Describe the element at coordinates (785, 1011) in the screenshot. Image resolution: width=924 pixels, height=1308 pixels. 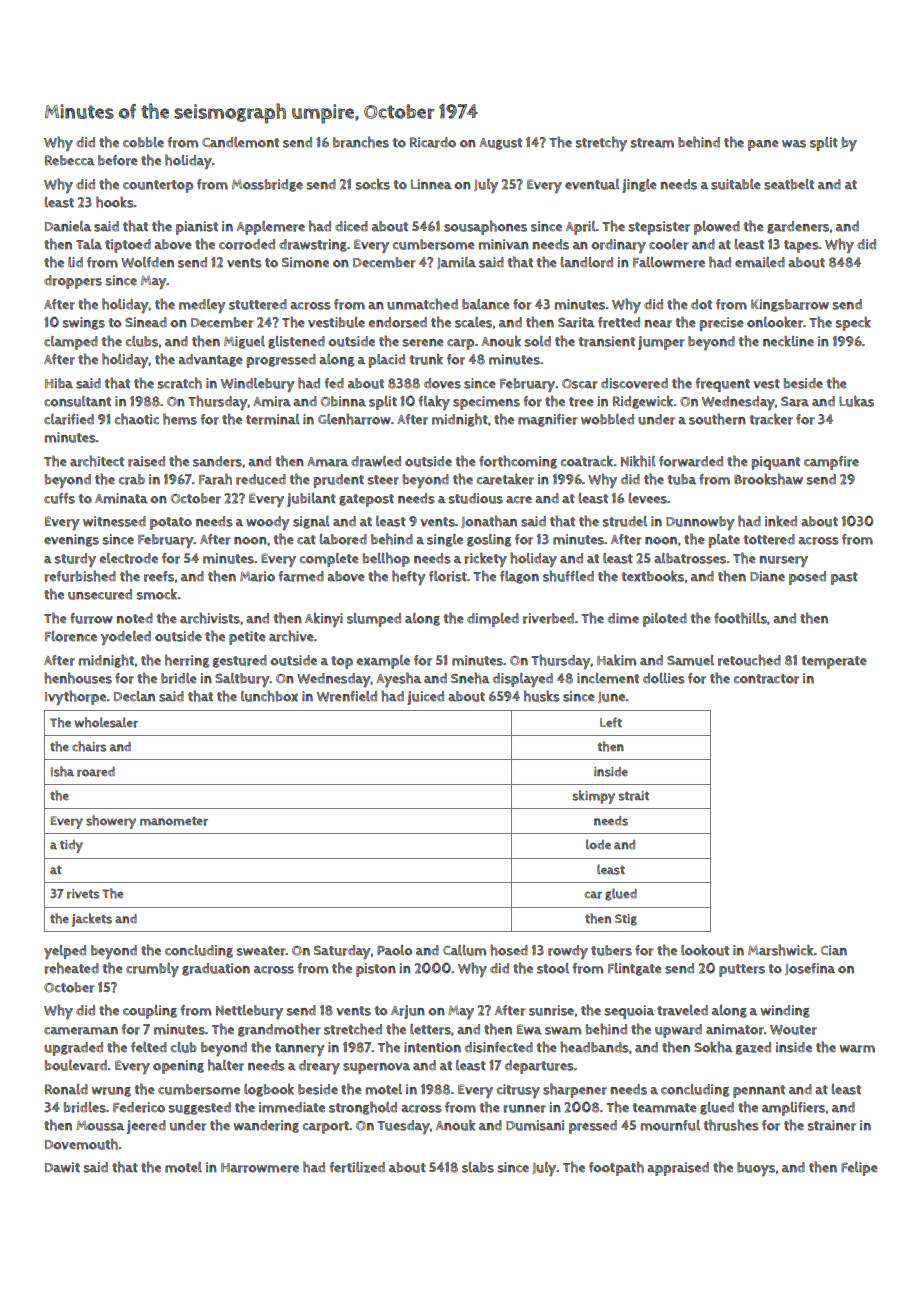
I see `winding` at that location.
